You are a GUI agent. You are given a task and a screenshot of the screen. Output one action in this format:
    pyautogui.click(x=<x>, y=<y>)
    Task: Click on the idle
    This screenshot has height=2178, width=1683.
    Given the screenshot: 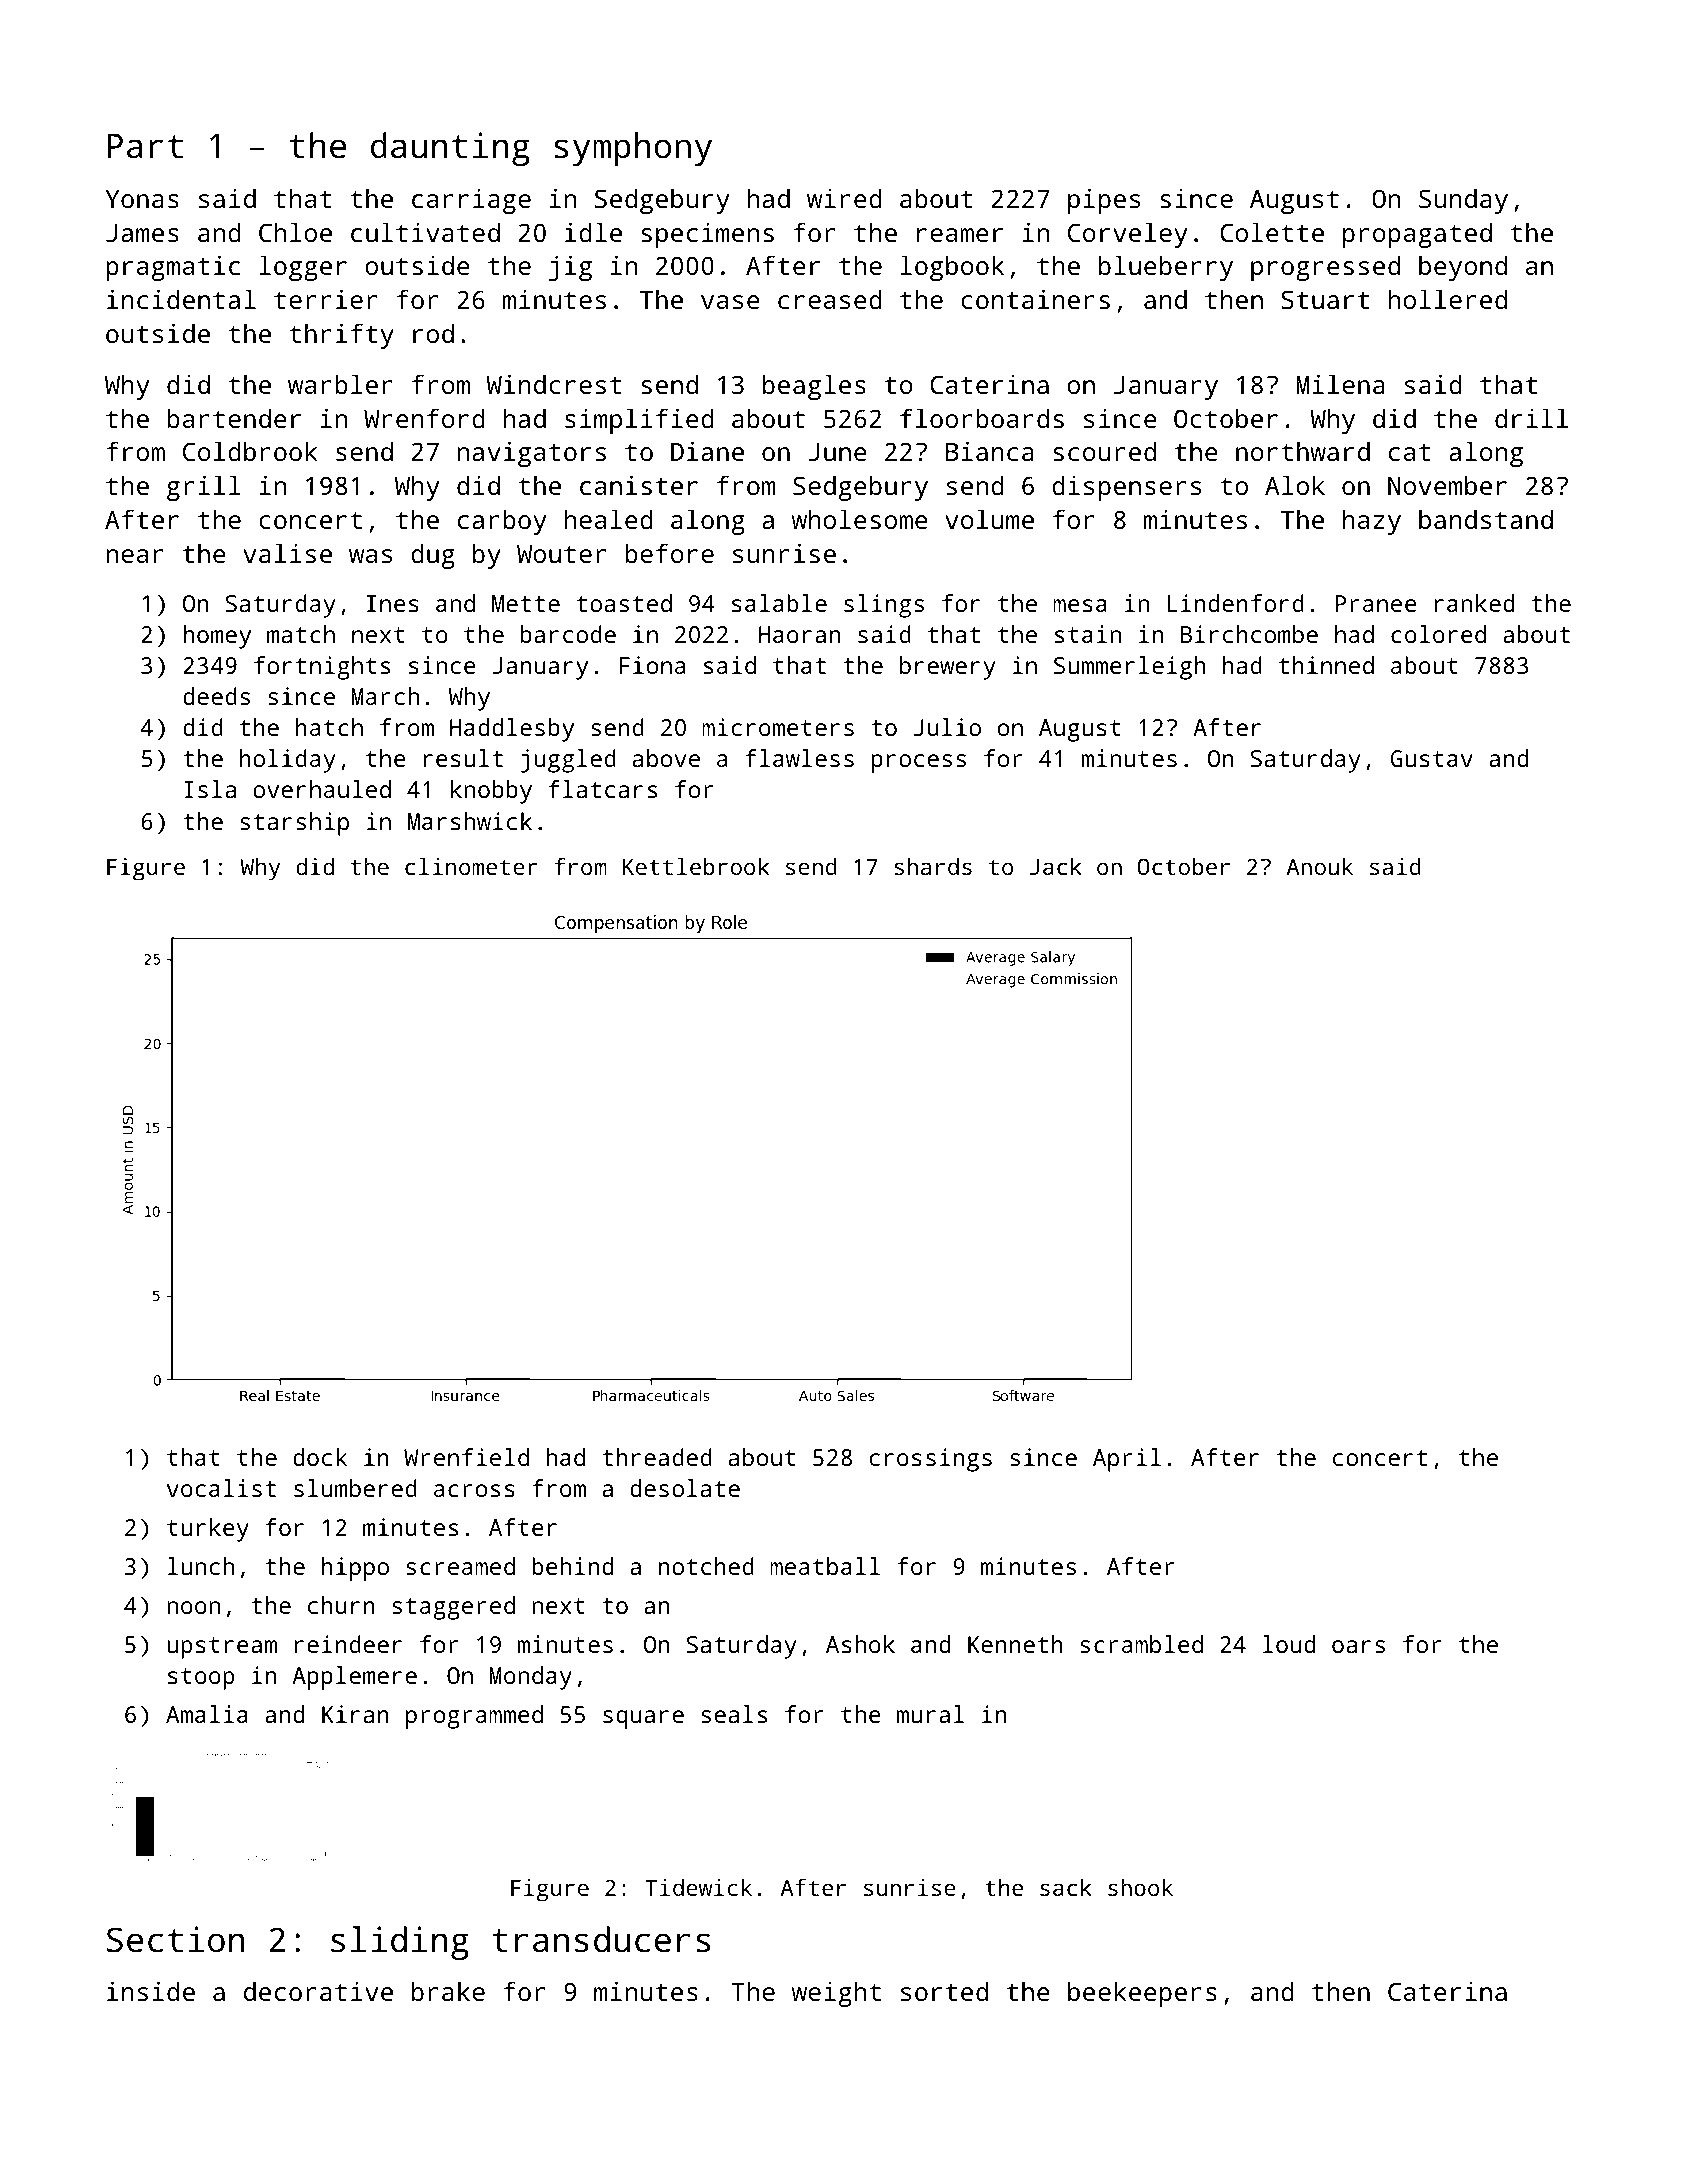 What is the action you would take?
    pyautogui.click(x=593, y=232)
